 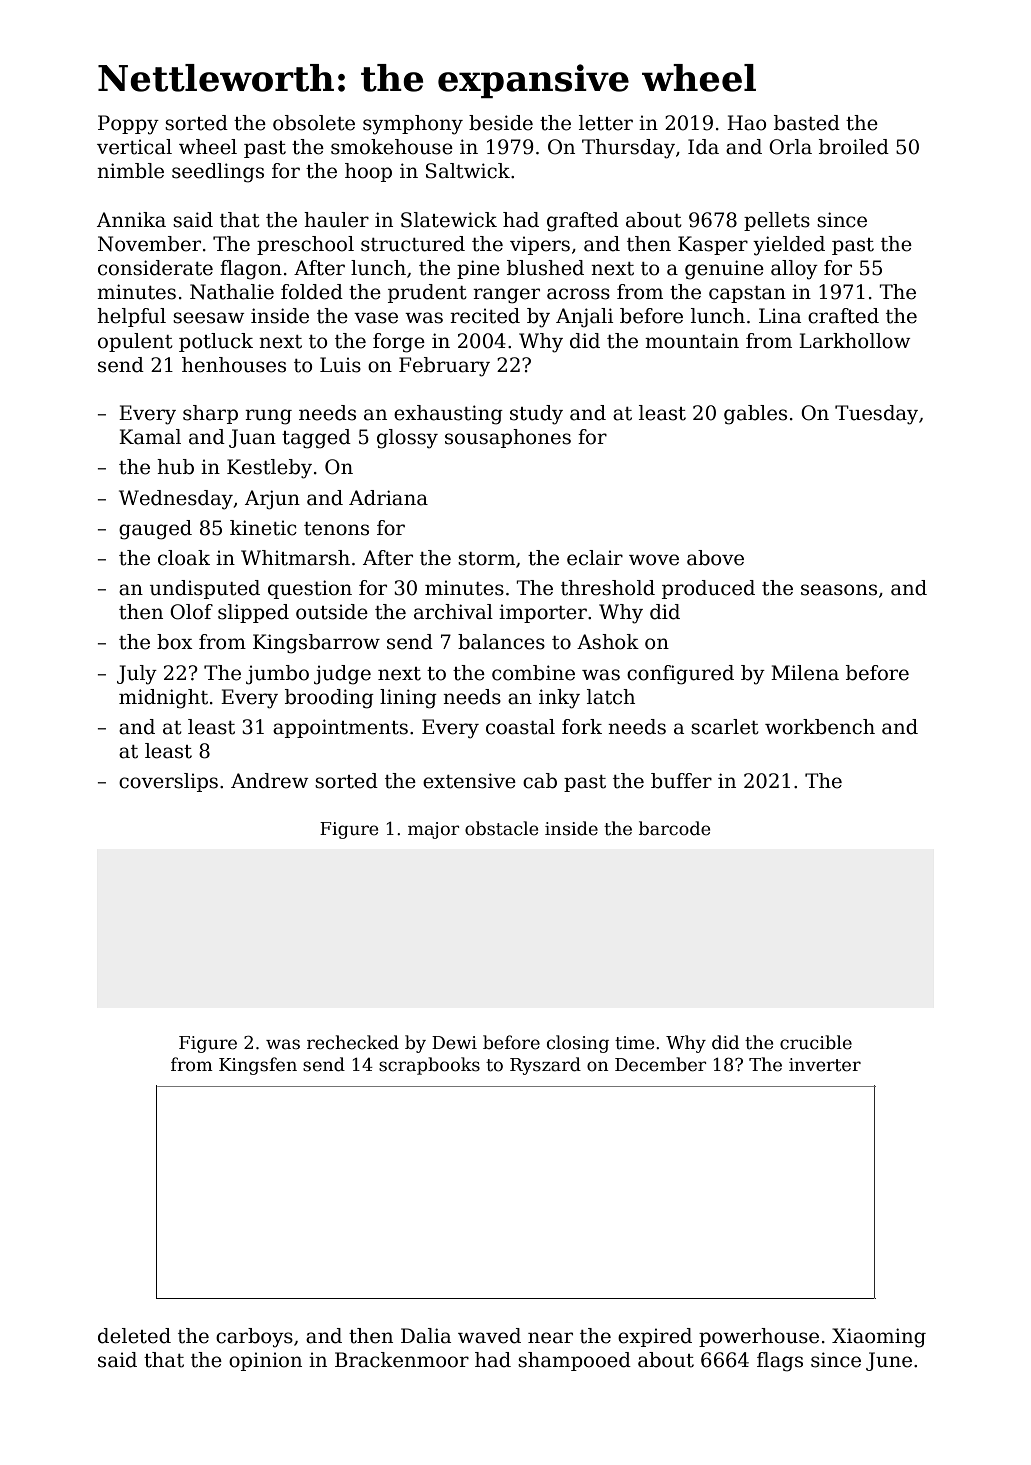 What do you see at coordinates (168, 782) in the screenshot?
I see `coverslips` at bounding box center [168, 782].
